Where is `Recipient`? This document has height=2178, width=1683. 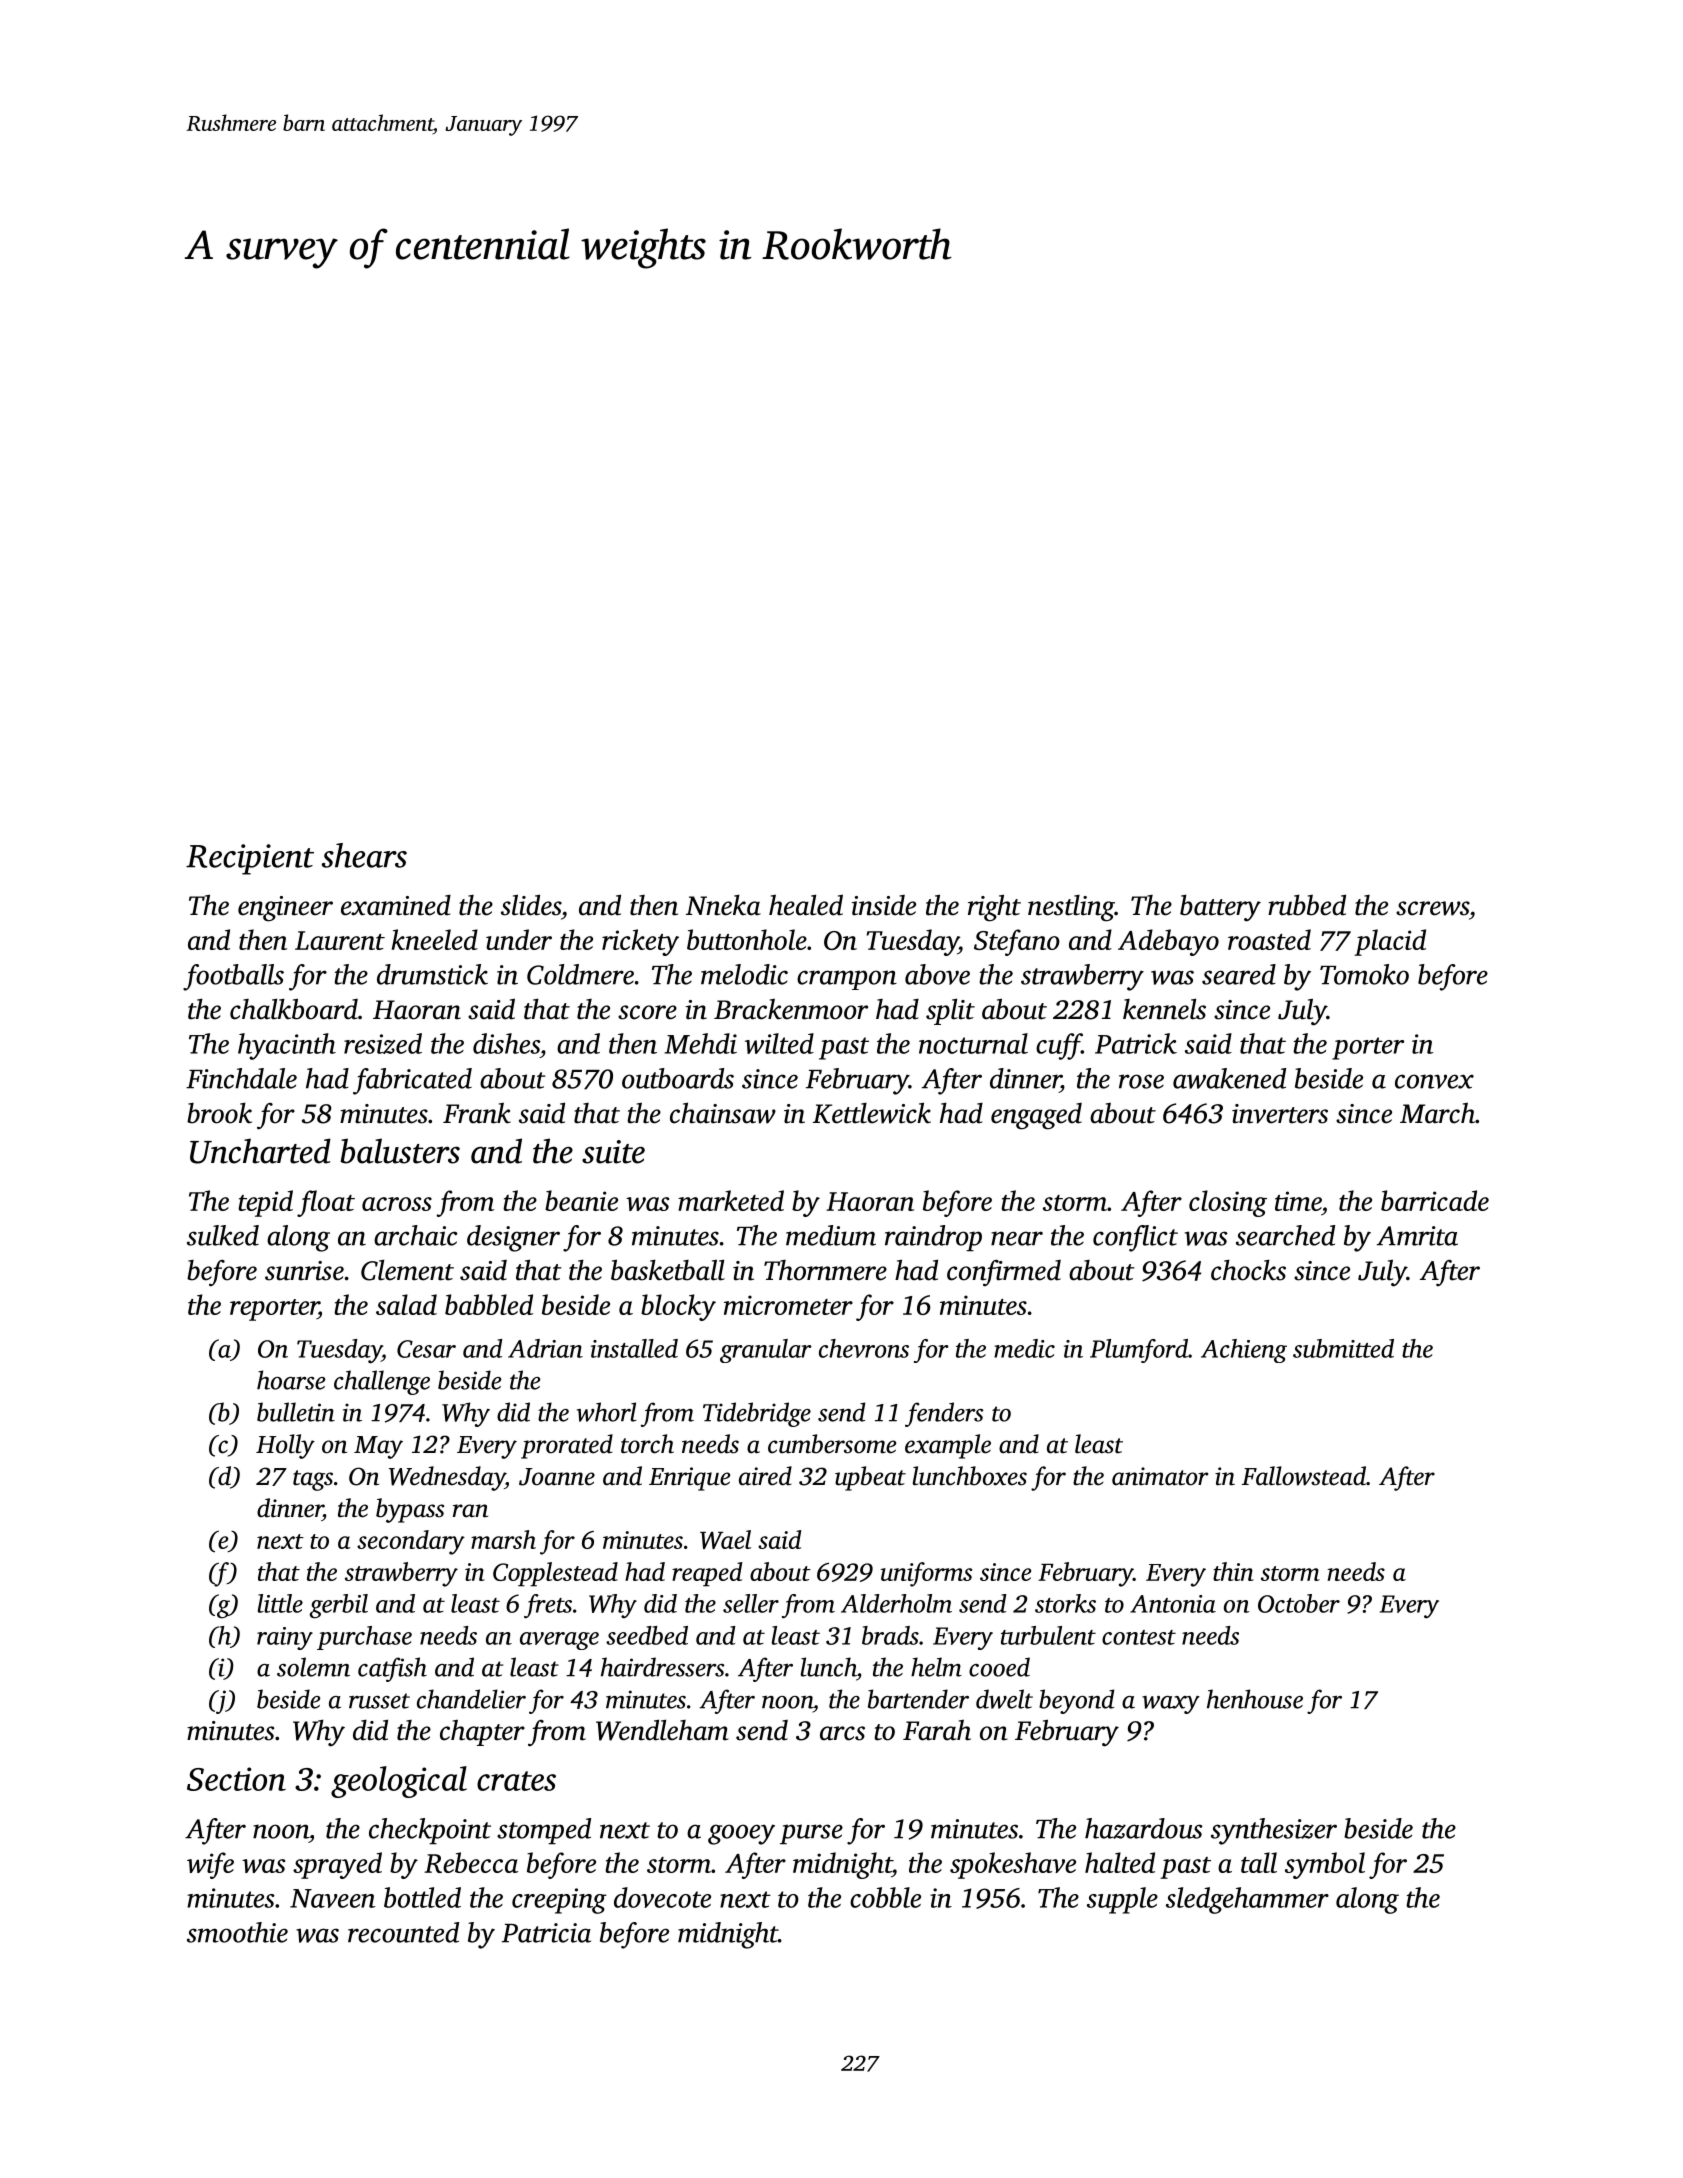 Recipient is located at coordinates (250, 859).
